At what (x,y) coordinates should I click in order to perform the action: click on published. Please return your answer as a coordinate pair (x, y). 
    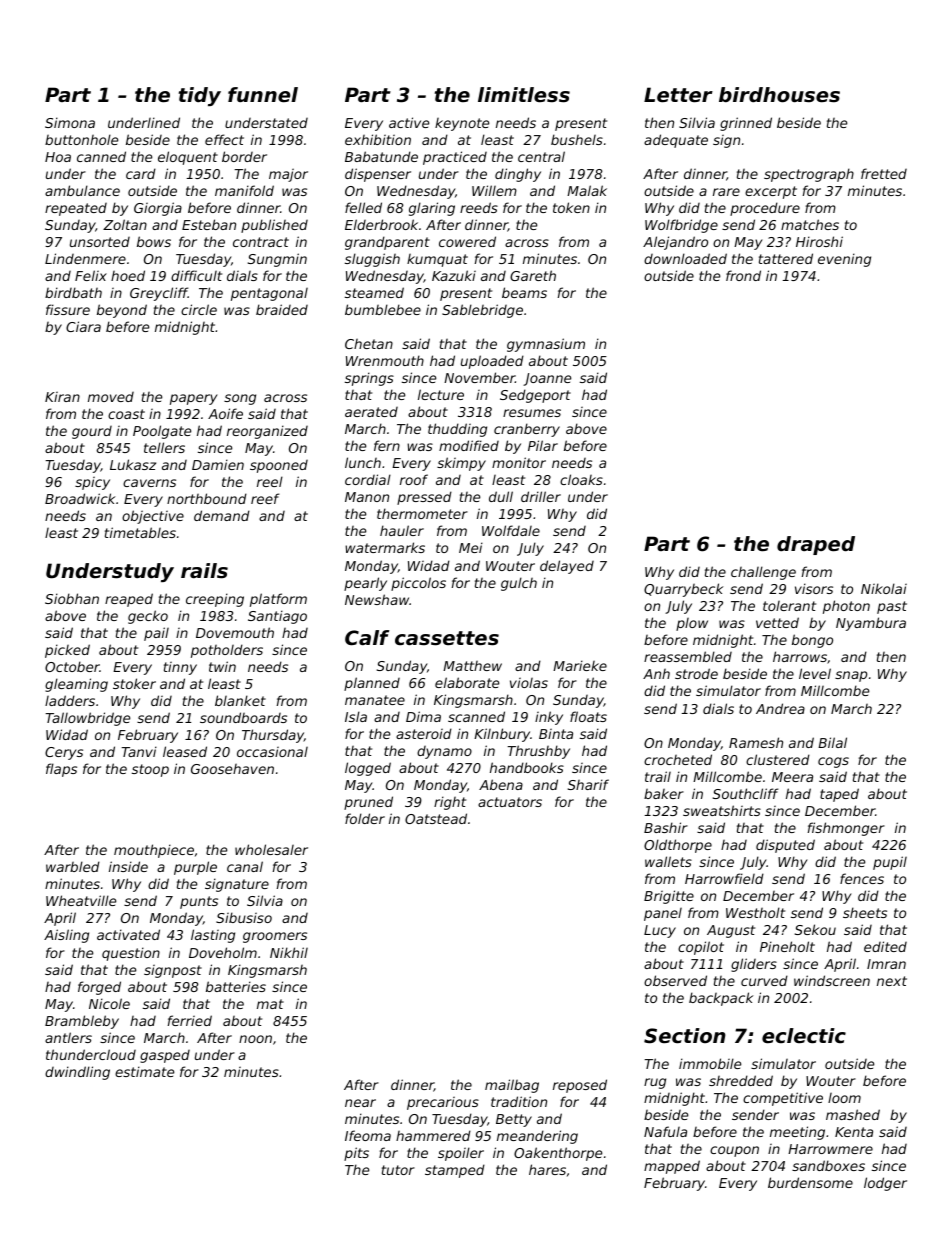
    Looking at the image, I should click on (274, 226).
